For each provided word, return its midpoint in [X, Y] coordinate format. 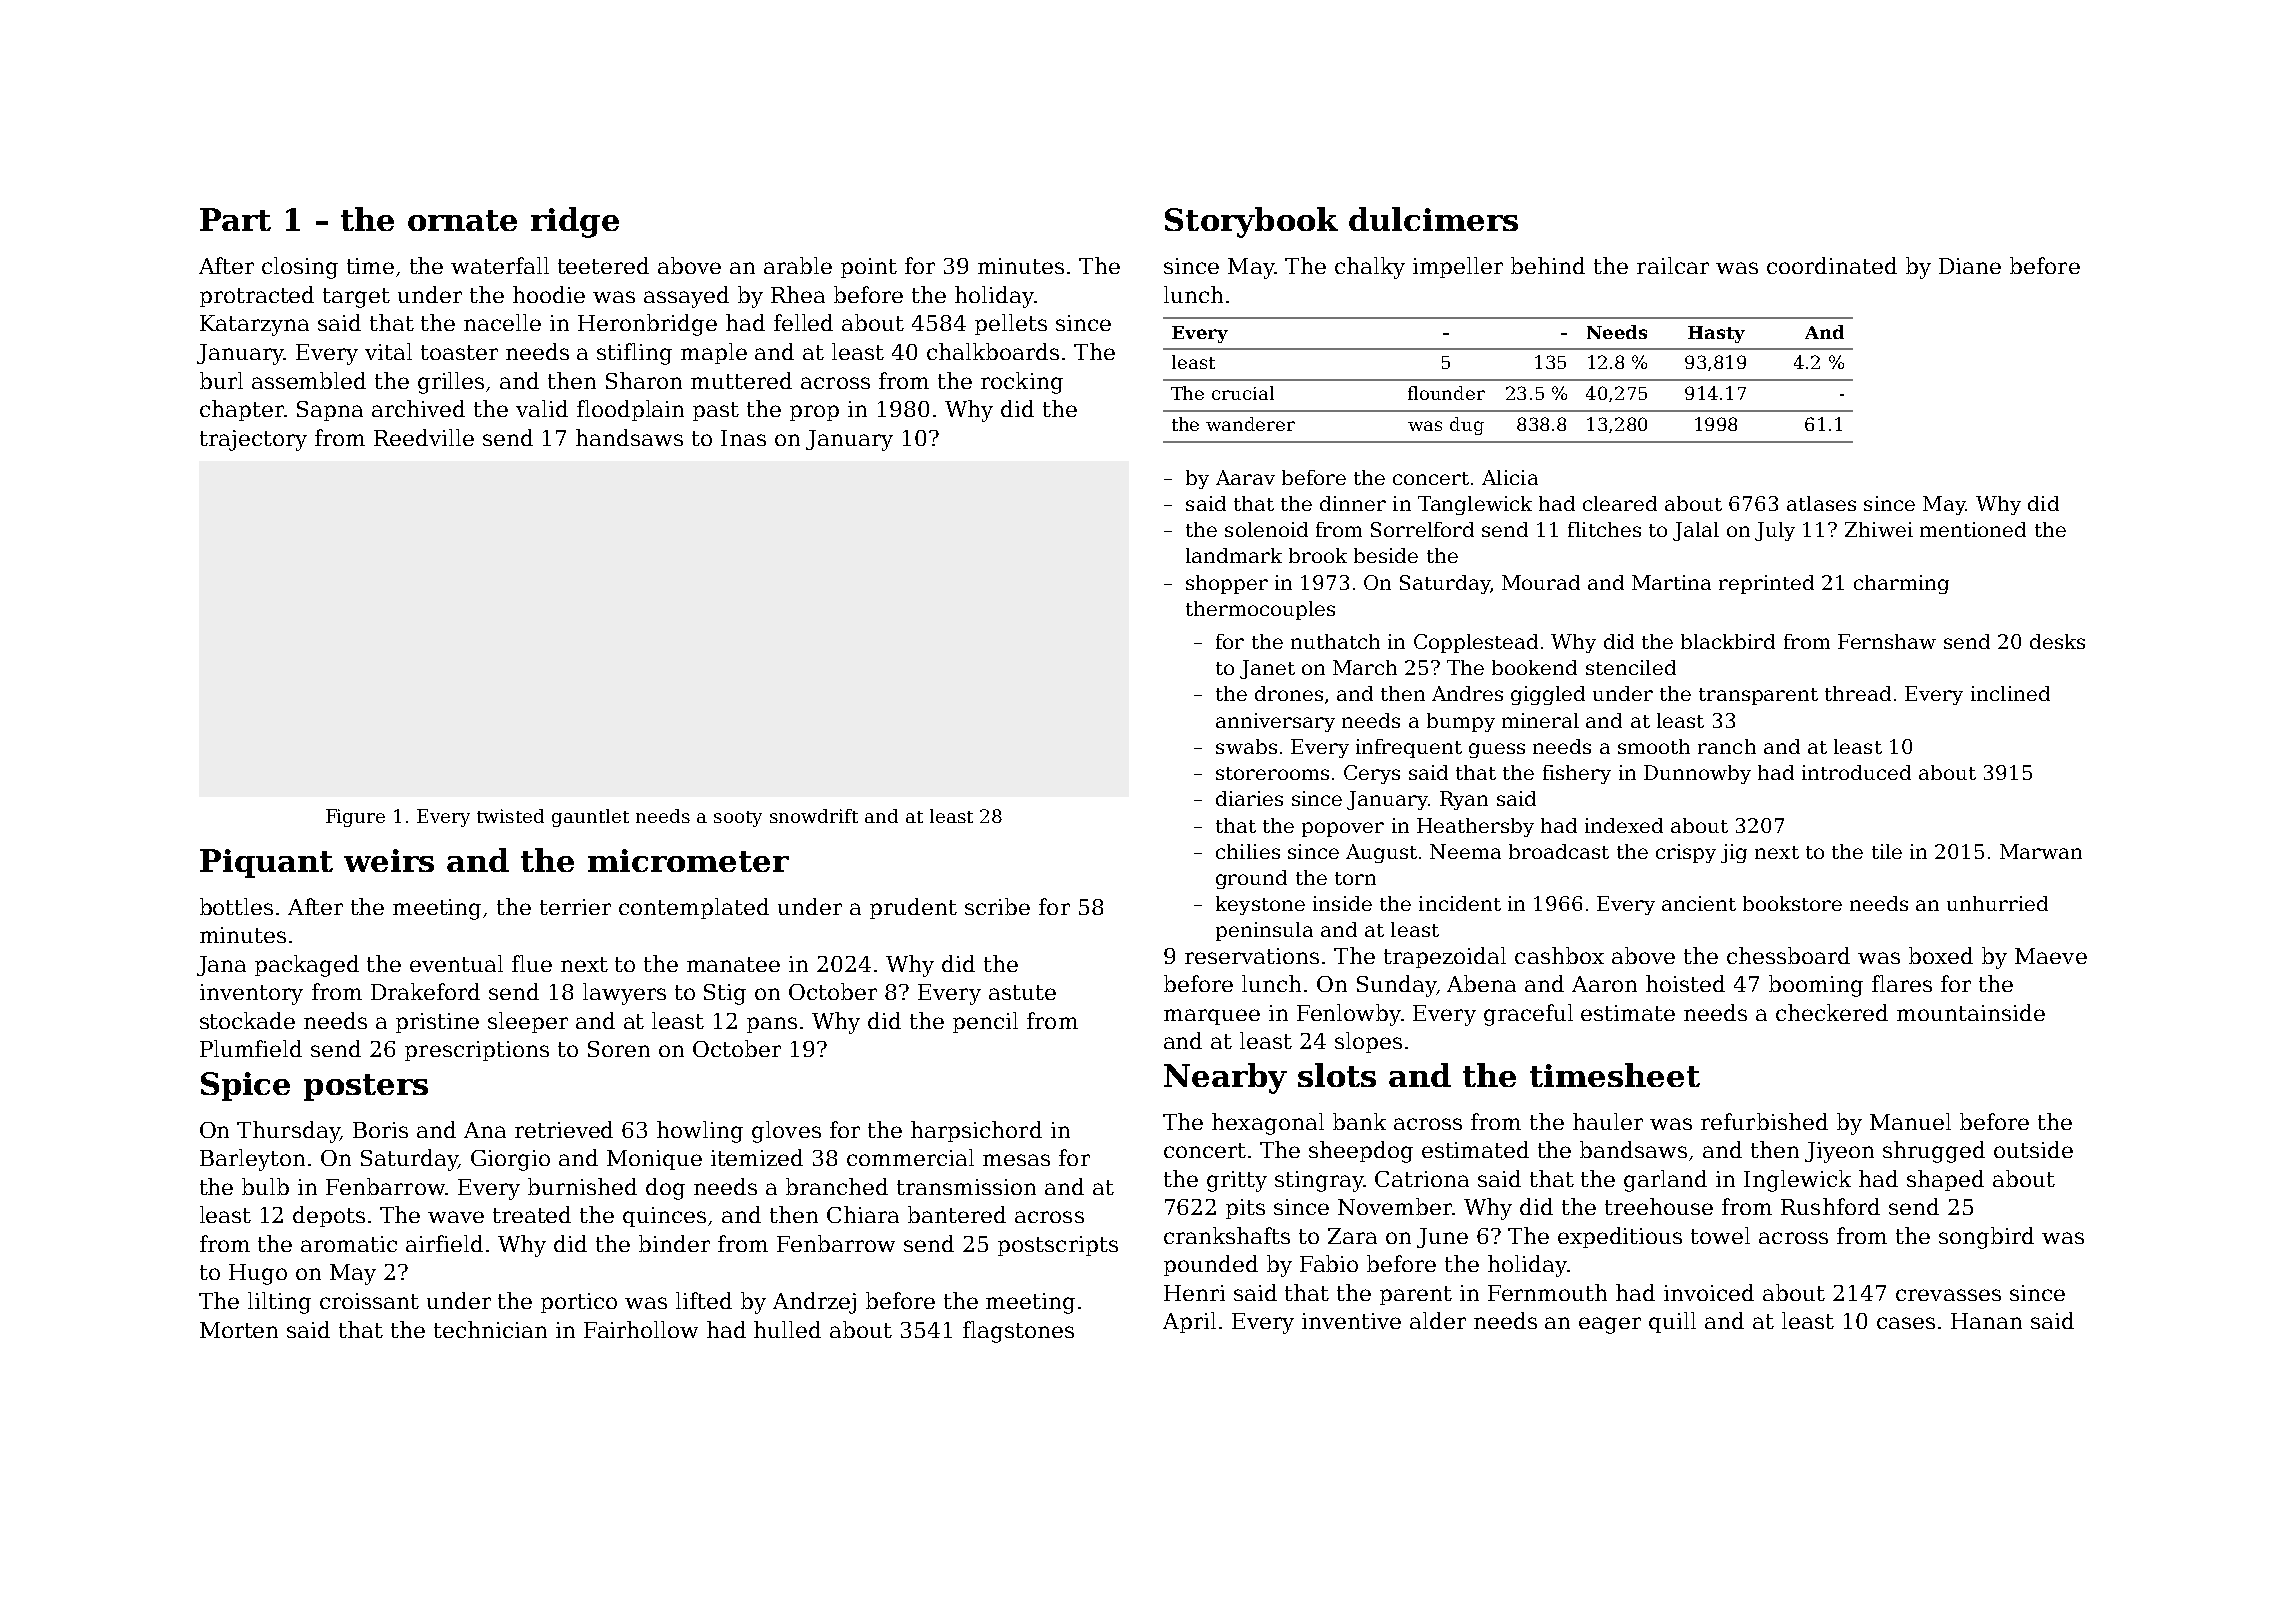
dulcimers [1433, 219]
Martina [1671, 582]
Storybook [1251, 222]
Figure [355, 818]
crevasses [1948, 1295]
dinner [1353, 503]
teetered [603, 265]
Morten [239, 1330]
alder [1438, 1320]
